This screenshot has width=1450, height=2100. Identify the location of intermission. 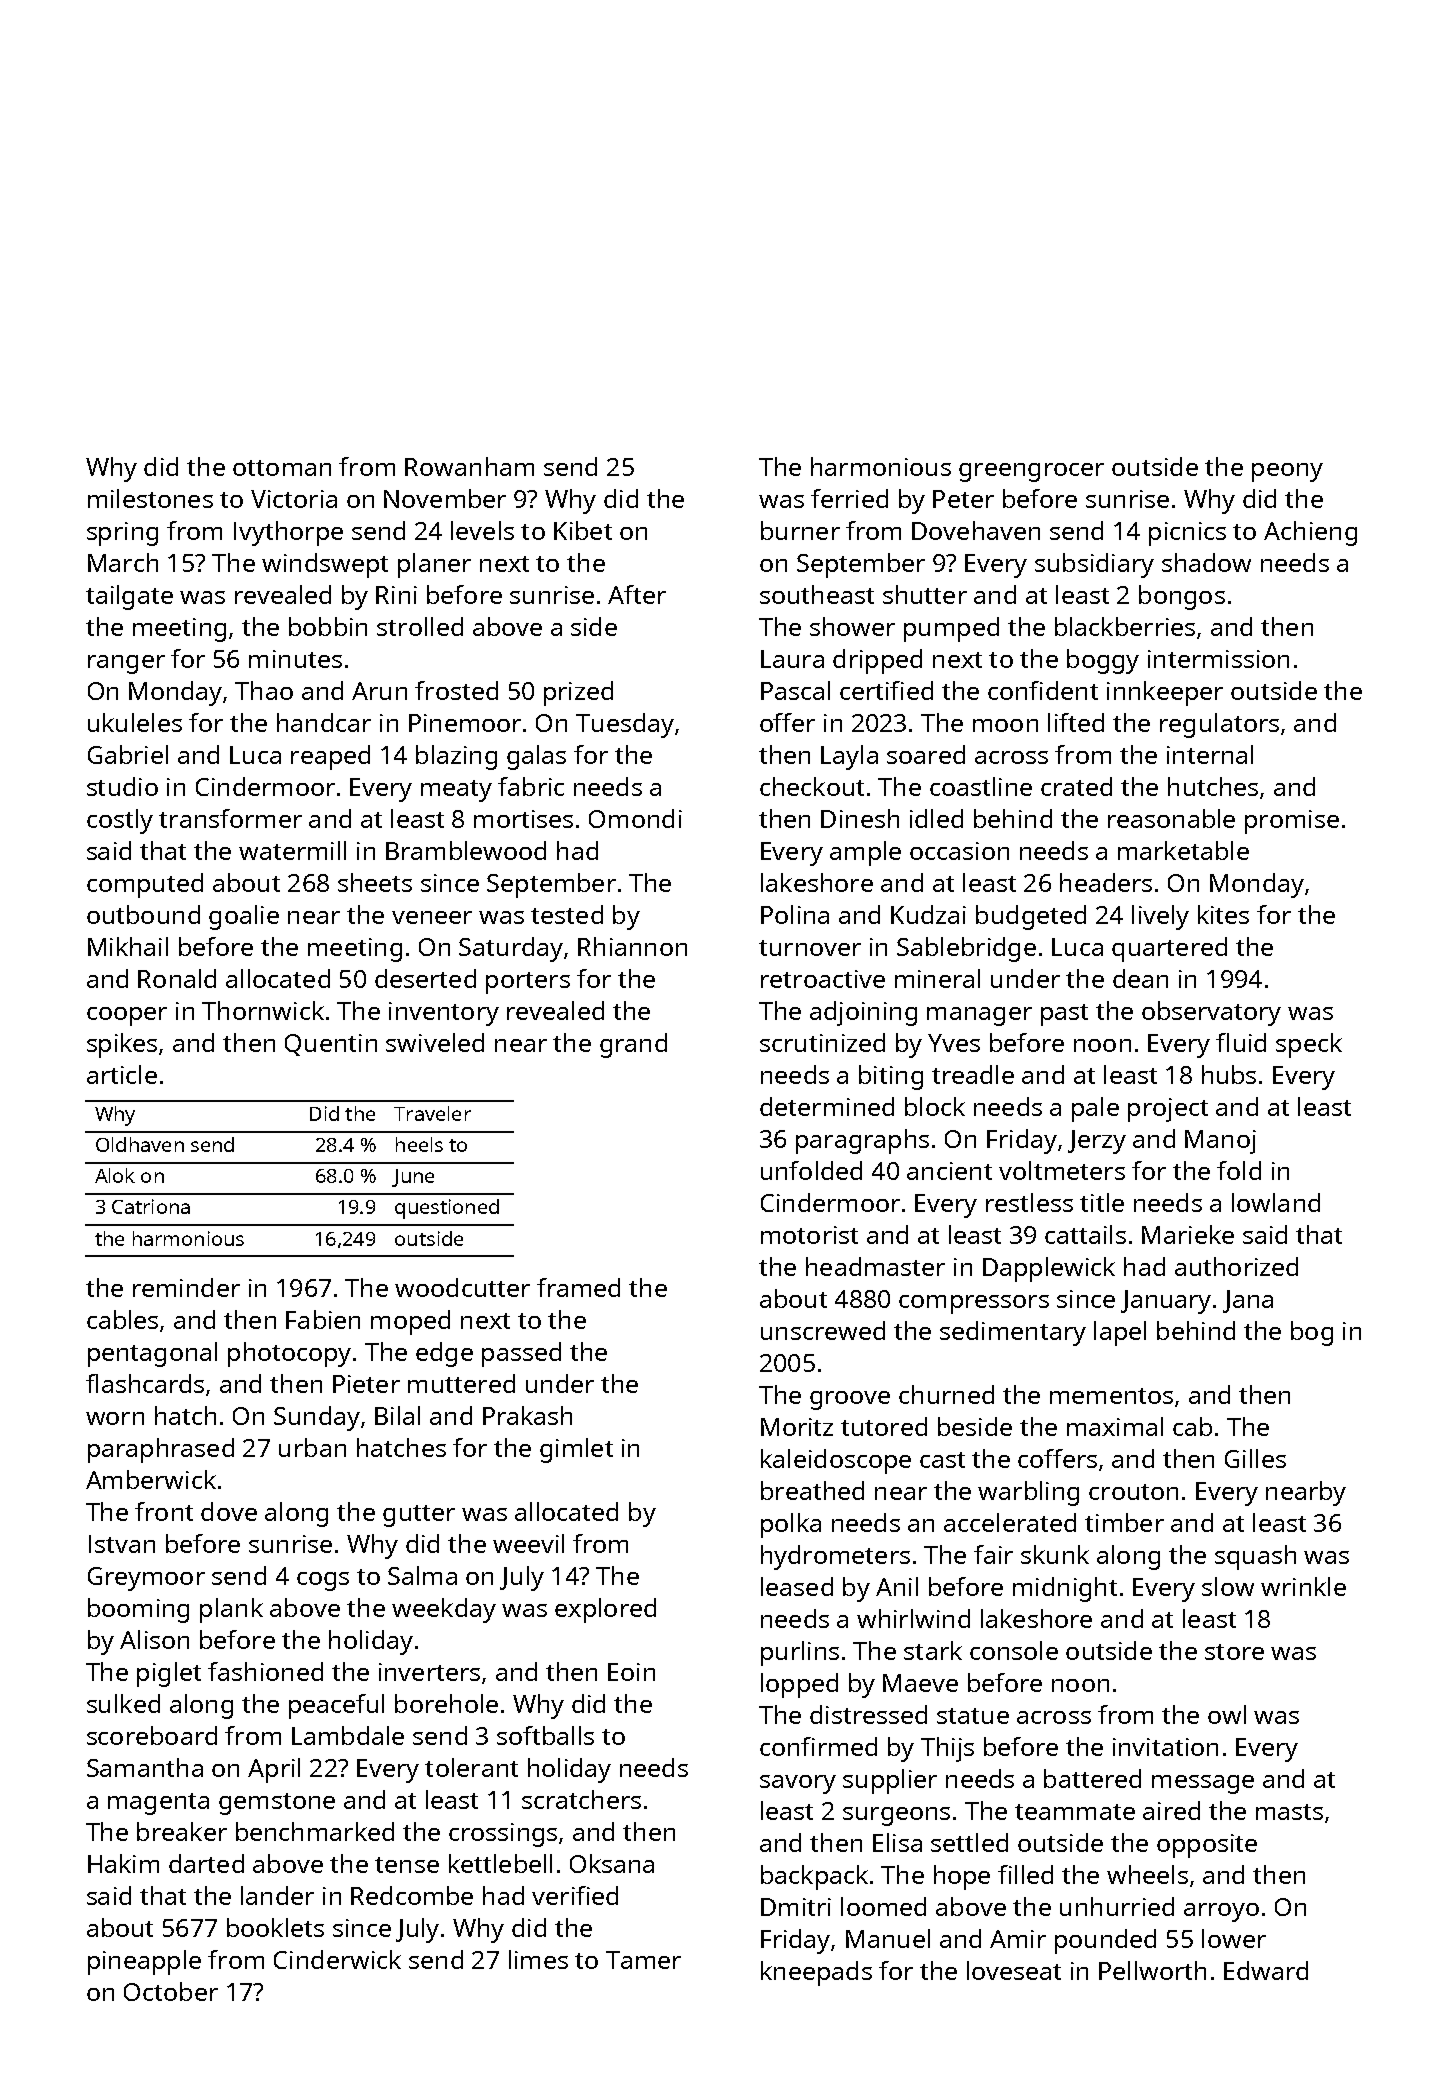
(1218, 659).
